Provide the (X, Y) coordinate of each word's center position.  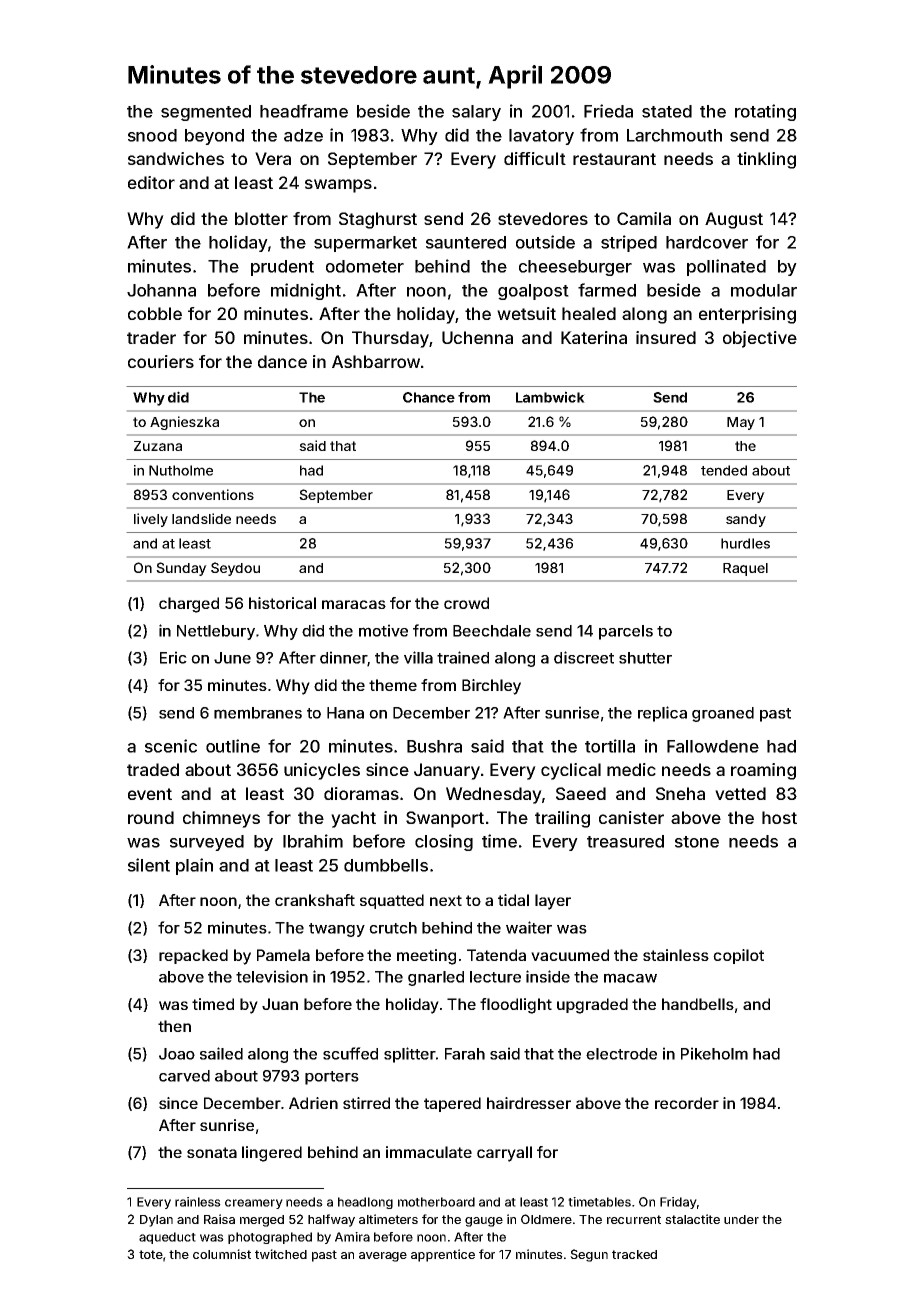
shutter (645, 658)
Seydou (235, 569)
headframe (304, 111)
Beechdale (492, 631)
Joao (177, 1054)
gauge (484, 1222)
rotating (765, 112)
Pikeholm (714, 1053)
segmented (206, 113)
